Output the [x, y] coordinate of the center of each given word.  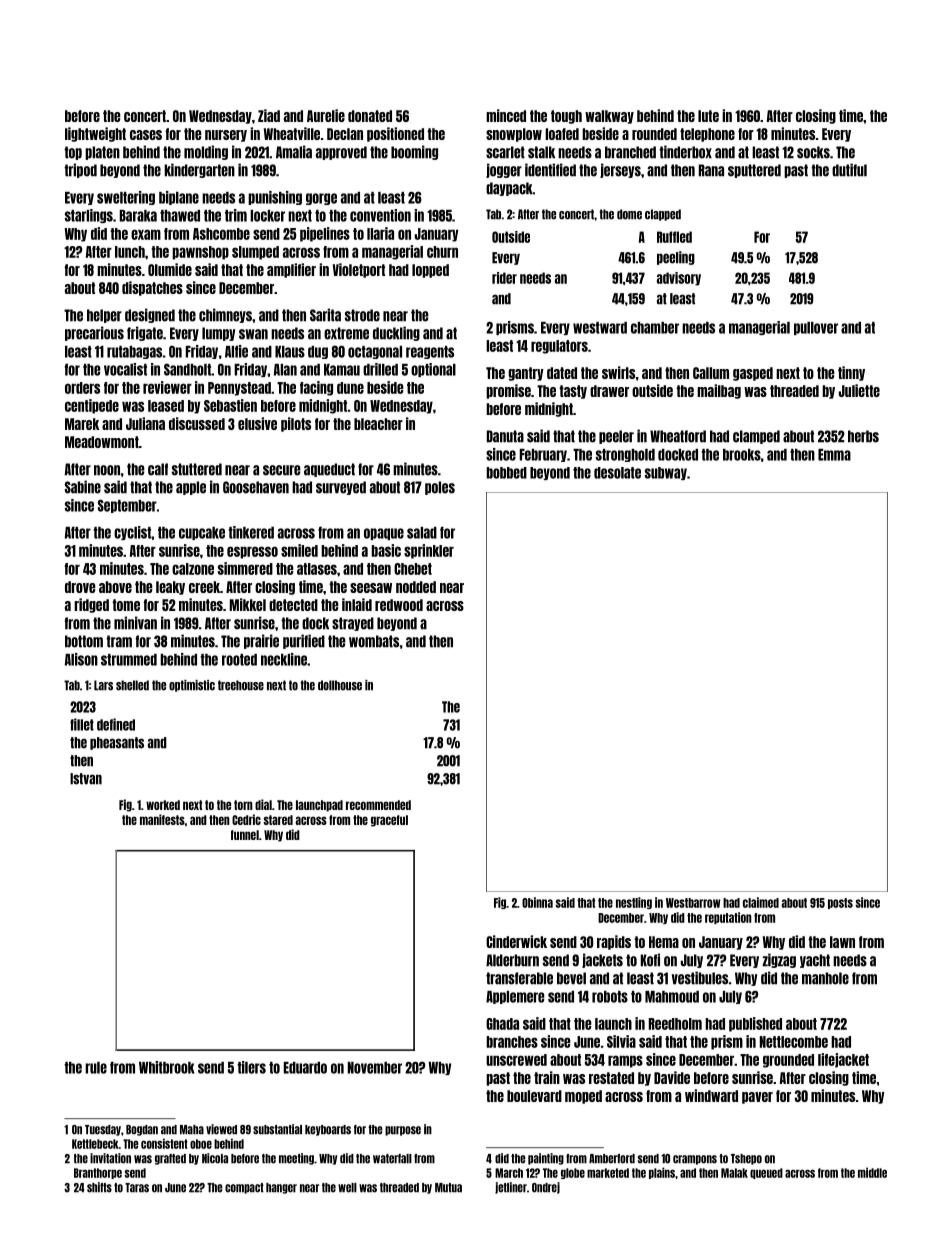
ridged [91, 605]
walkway [609, 117]
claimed [761, 902]
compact [244, 1188]
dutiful [849, 170]
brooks [742, 455]
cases [146, 135]
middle [872, 1172]
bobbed [506, 473]
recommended [378, 805]
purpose [403, 1131]
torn [243, 805]
